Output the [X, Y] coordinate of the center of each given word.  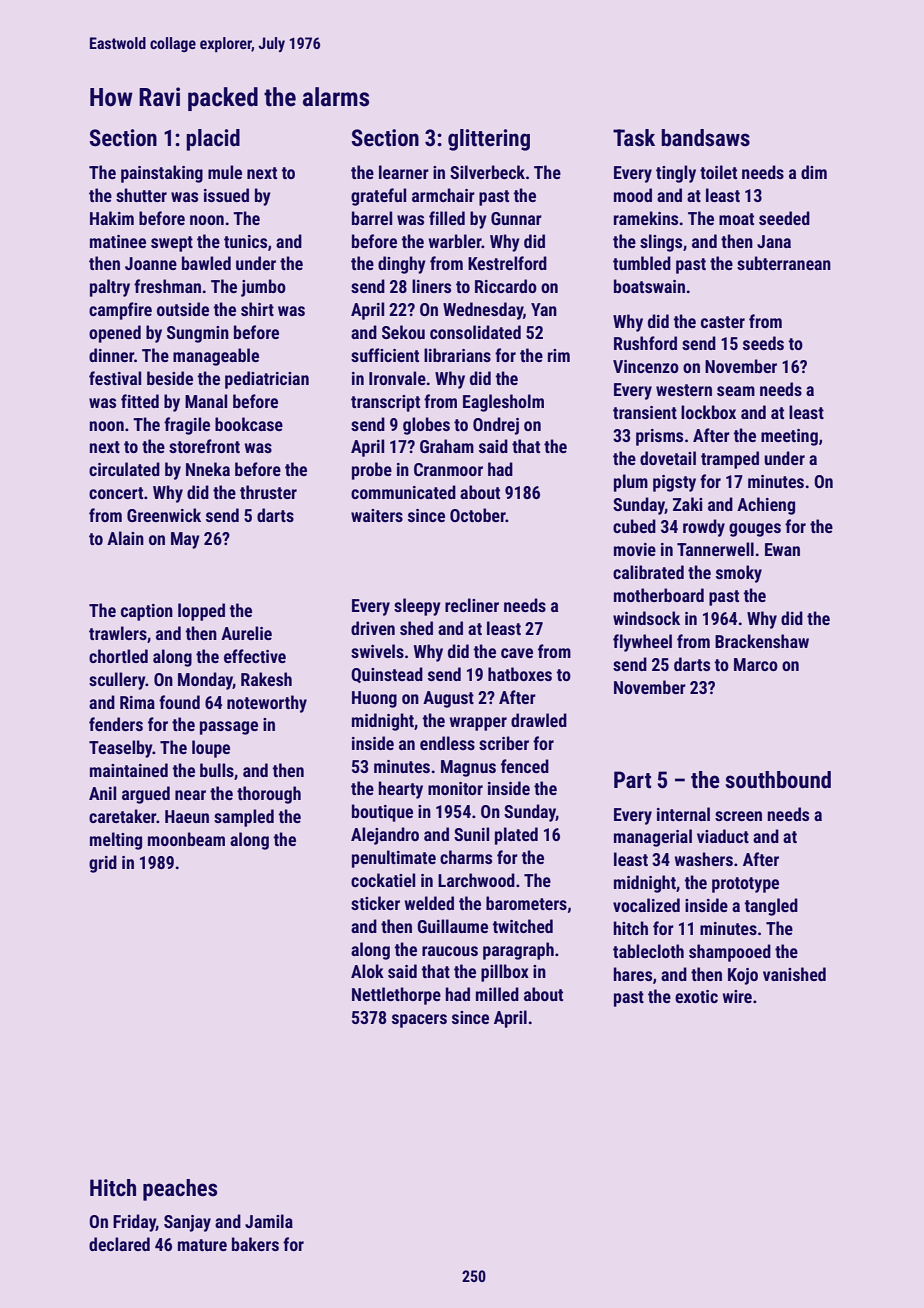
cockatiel [383, 880]
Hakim [112, 218]
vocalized [646, 905]
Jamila [269, 1221]
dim [814, 172]
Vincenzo [646, 366]
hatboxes [520, 674]
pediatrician [267, 380]
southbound [778, 780]
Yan [544, 309]
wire [737, 996]
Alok [367, 971]
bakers [255, 1244]
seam [736, 391]
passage [229, 728]
